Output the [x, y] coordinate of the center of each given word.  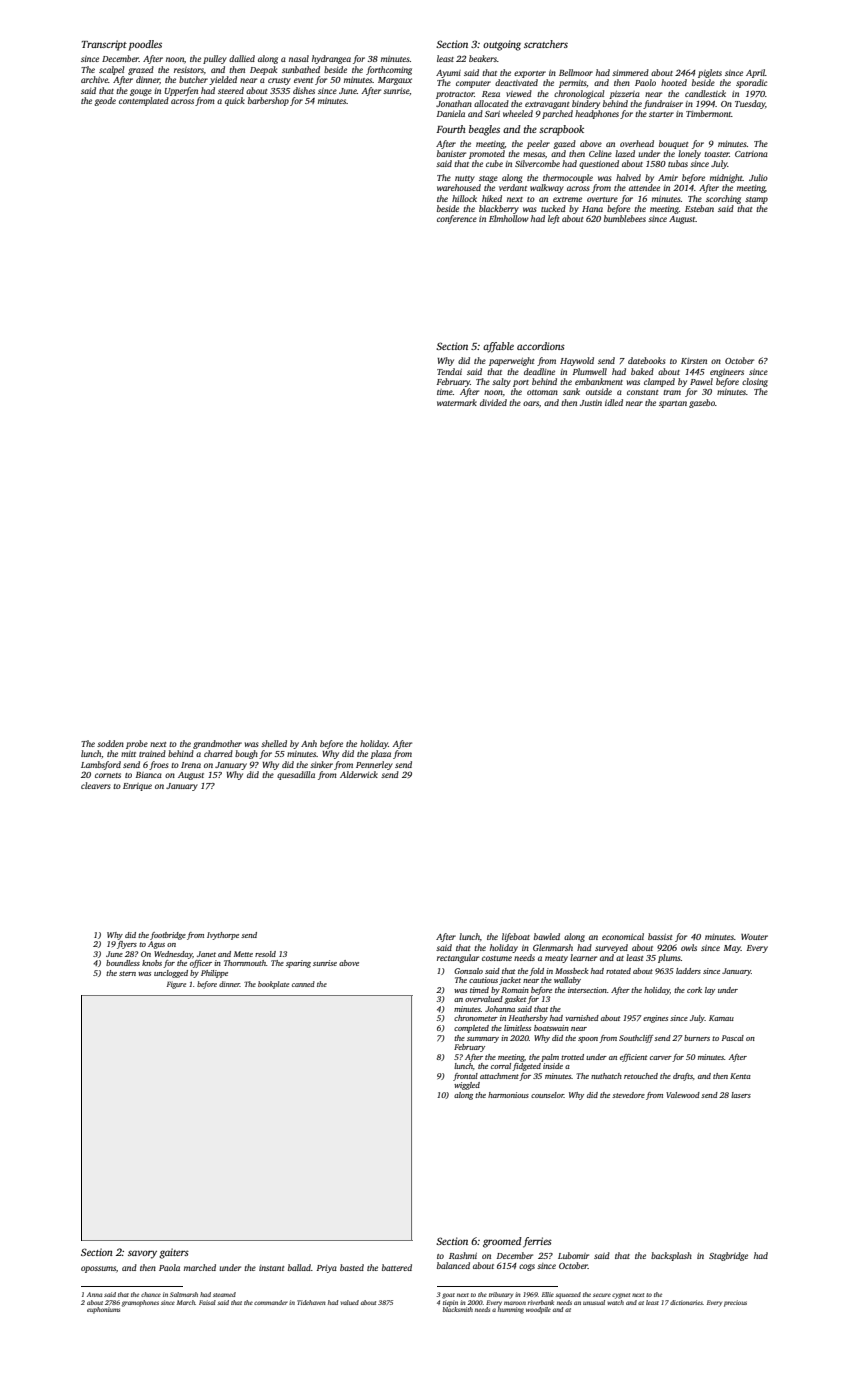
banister [451, 153]
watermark [457, 402]
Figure [176, 985]
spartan [673, 404]
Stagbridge [728, 1256]
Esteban [699, 208]
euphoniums [103, 1310]
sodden [110, 743]
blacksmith [458, 1309]
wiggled [467, 1086]
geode [105, 101]
